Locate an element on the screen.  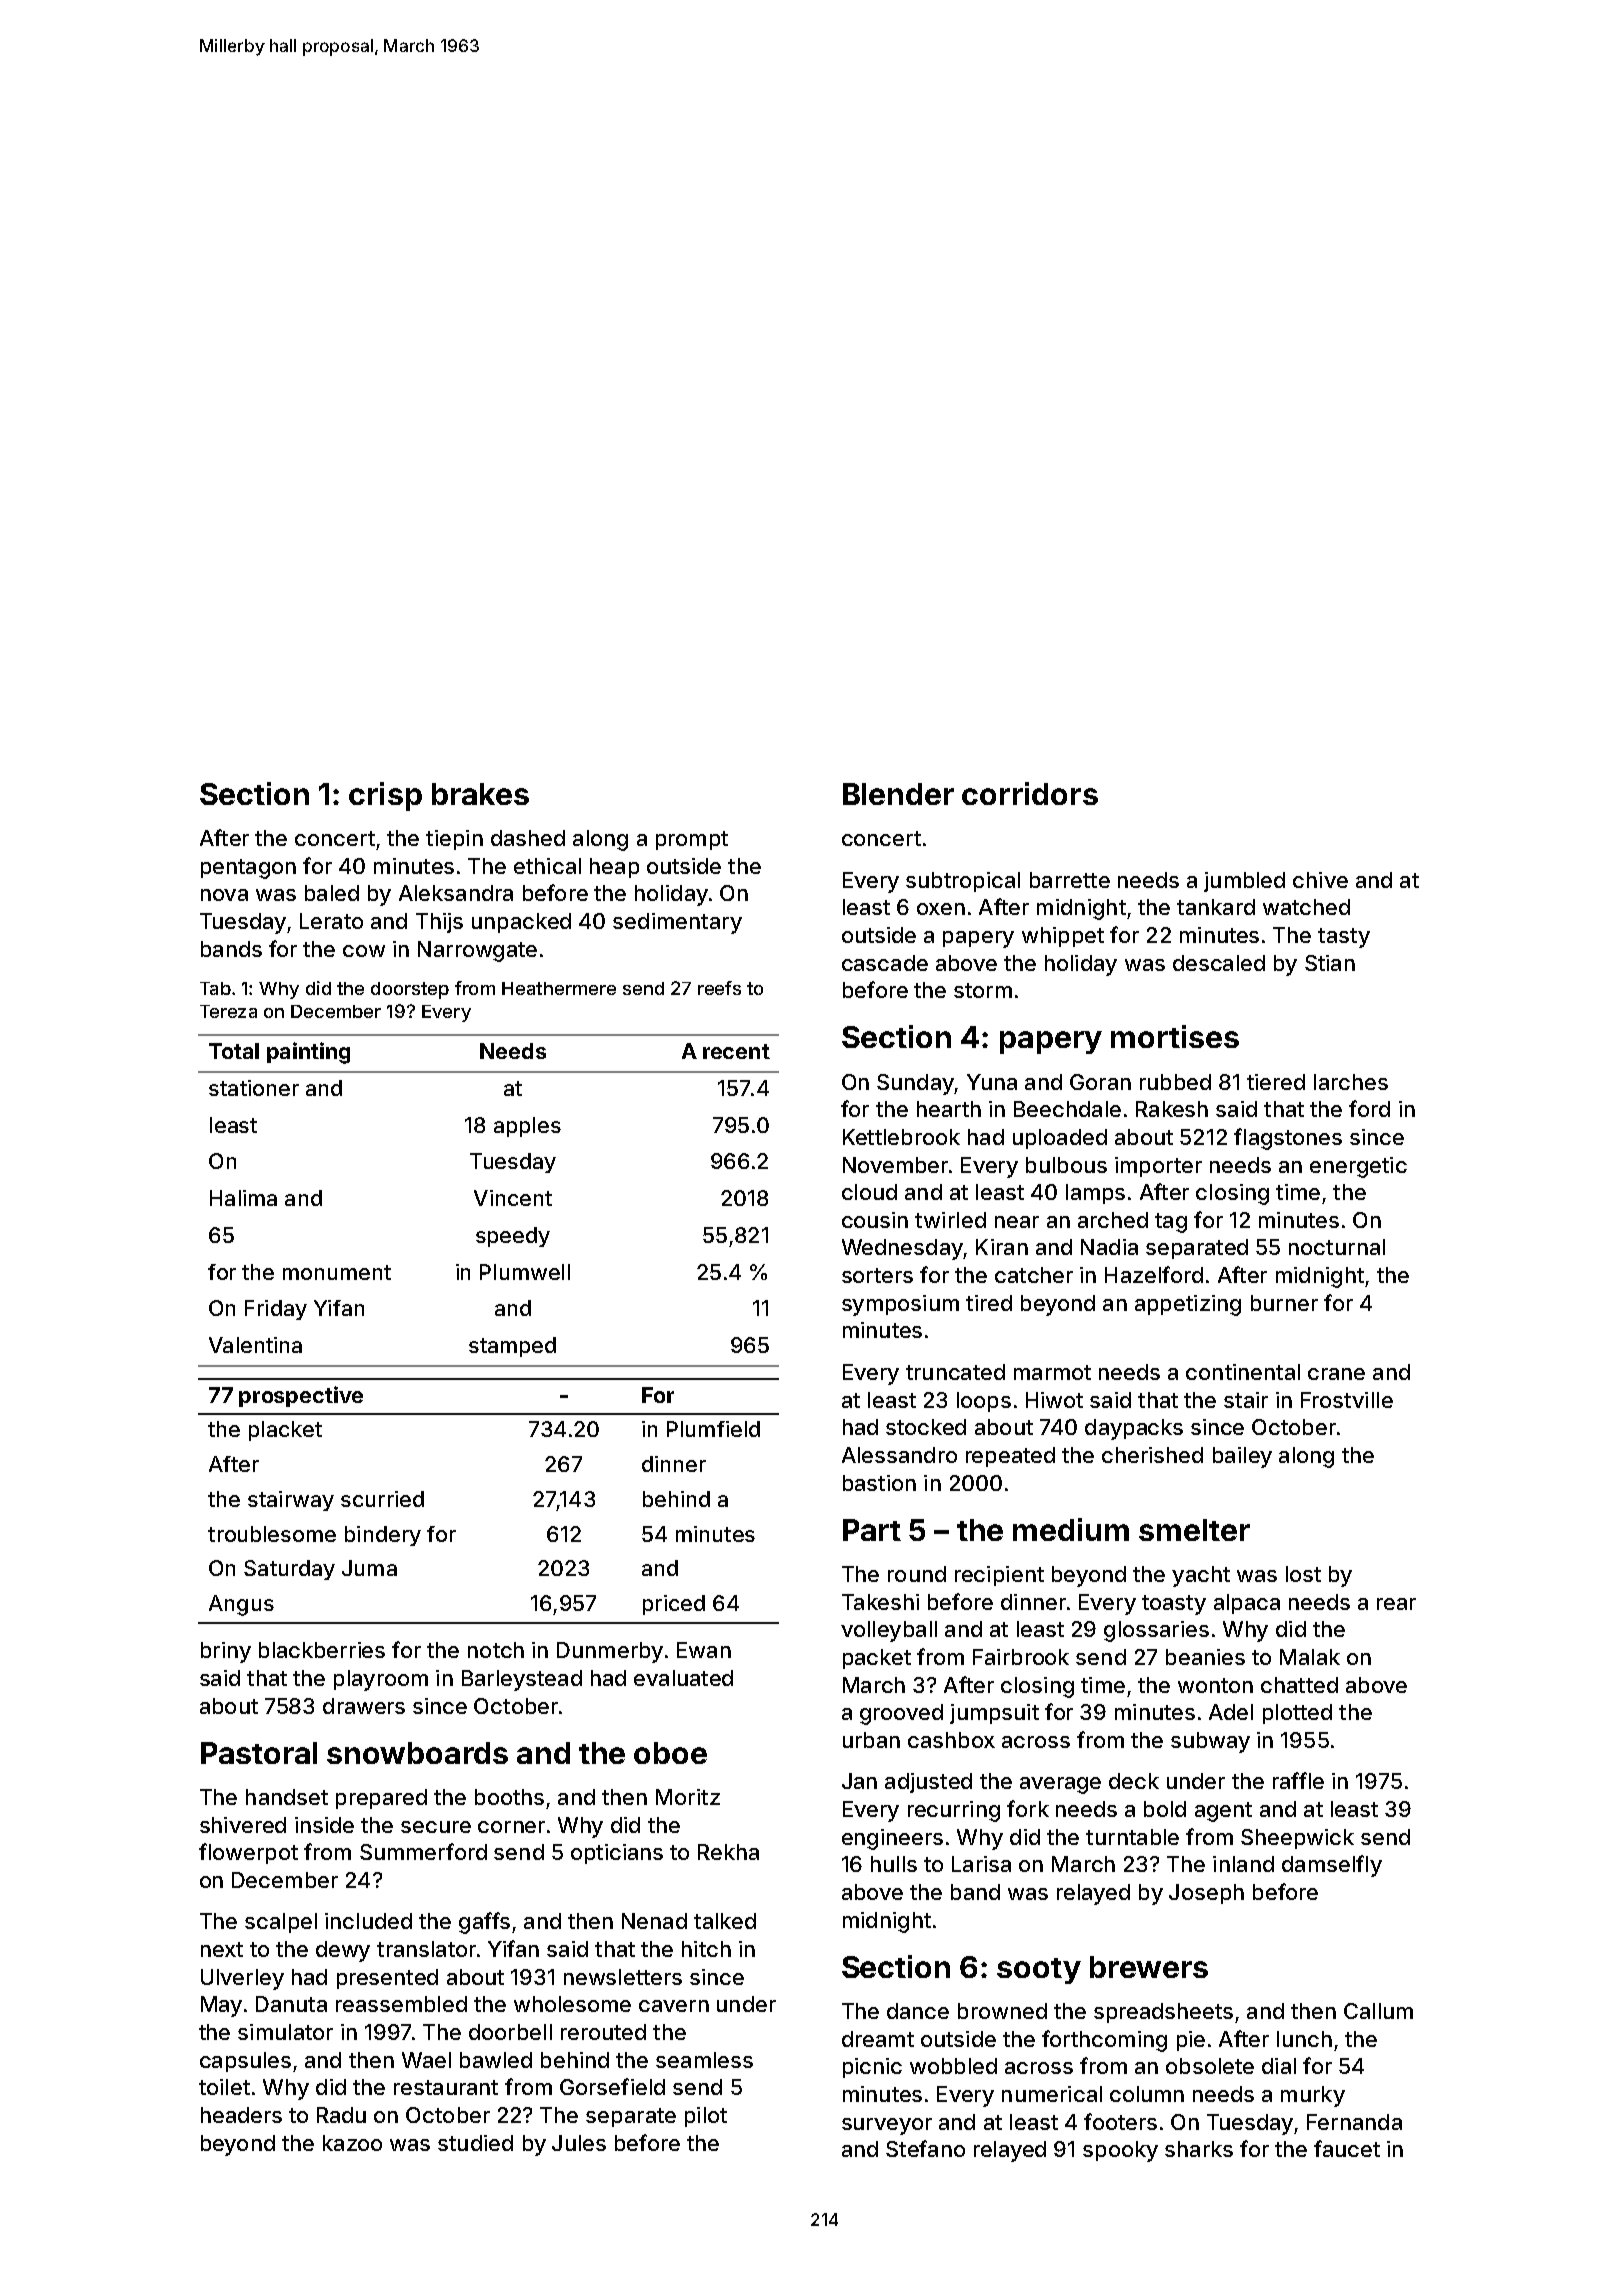
uploaded is located at coordinates (1060, 1139).
